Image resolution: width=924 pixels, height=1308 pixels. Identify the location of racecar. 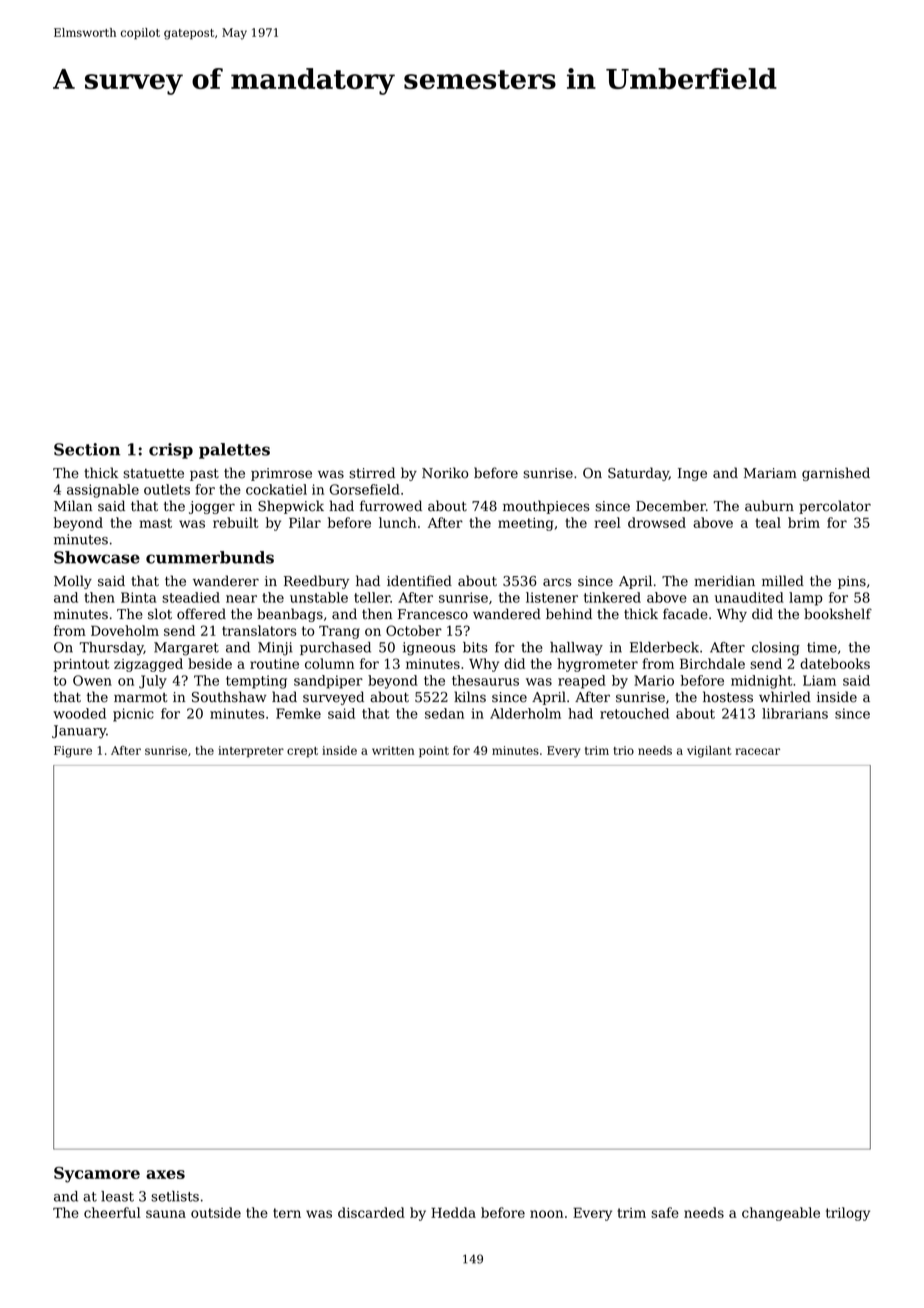
(757, 751).
